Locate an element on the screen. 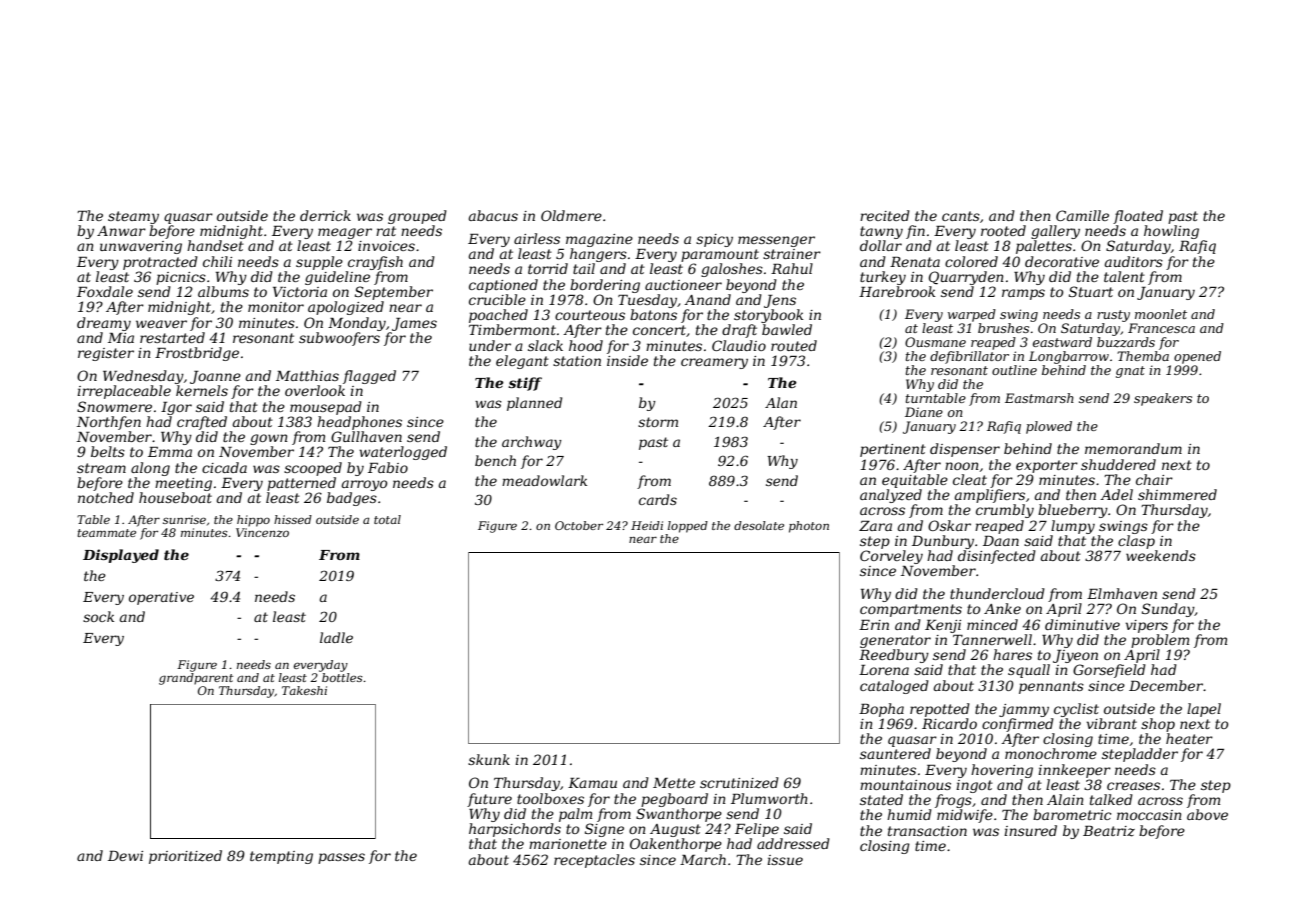 The image size is (1308, 924). December is located at coordinates (1166, 685).
